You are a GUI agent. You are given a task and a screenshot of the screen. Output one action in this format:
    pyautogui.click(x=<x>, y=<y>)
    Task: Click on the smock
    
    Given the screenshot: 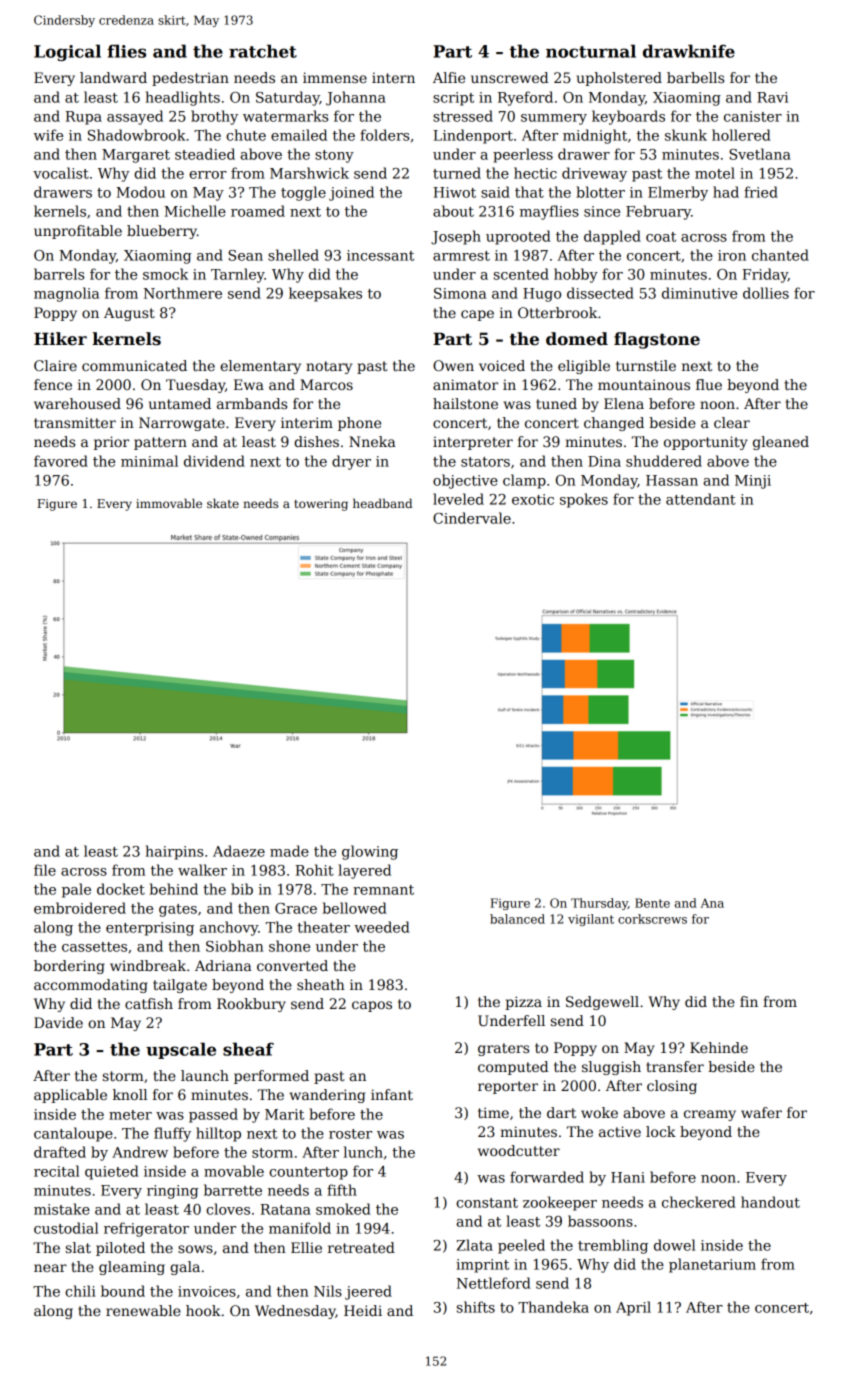 What is the action you would take?
    pyautogui.click(x=165, y=274)
